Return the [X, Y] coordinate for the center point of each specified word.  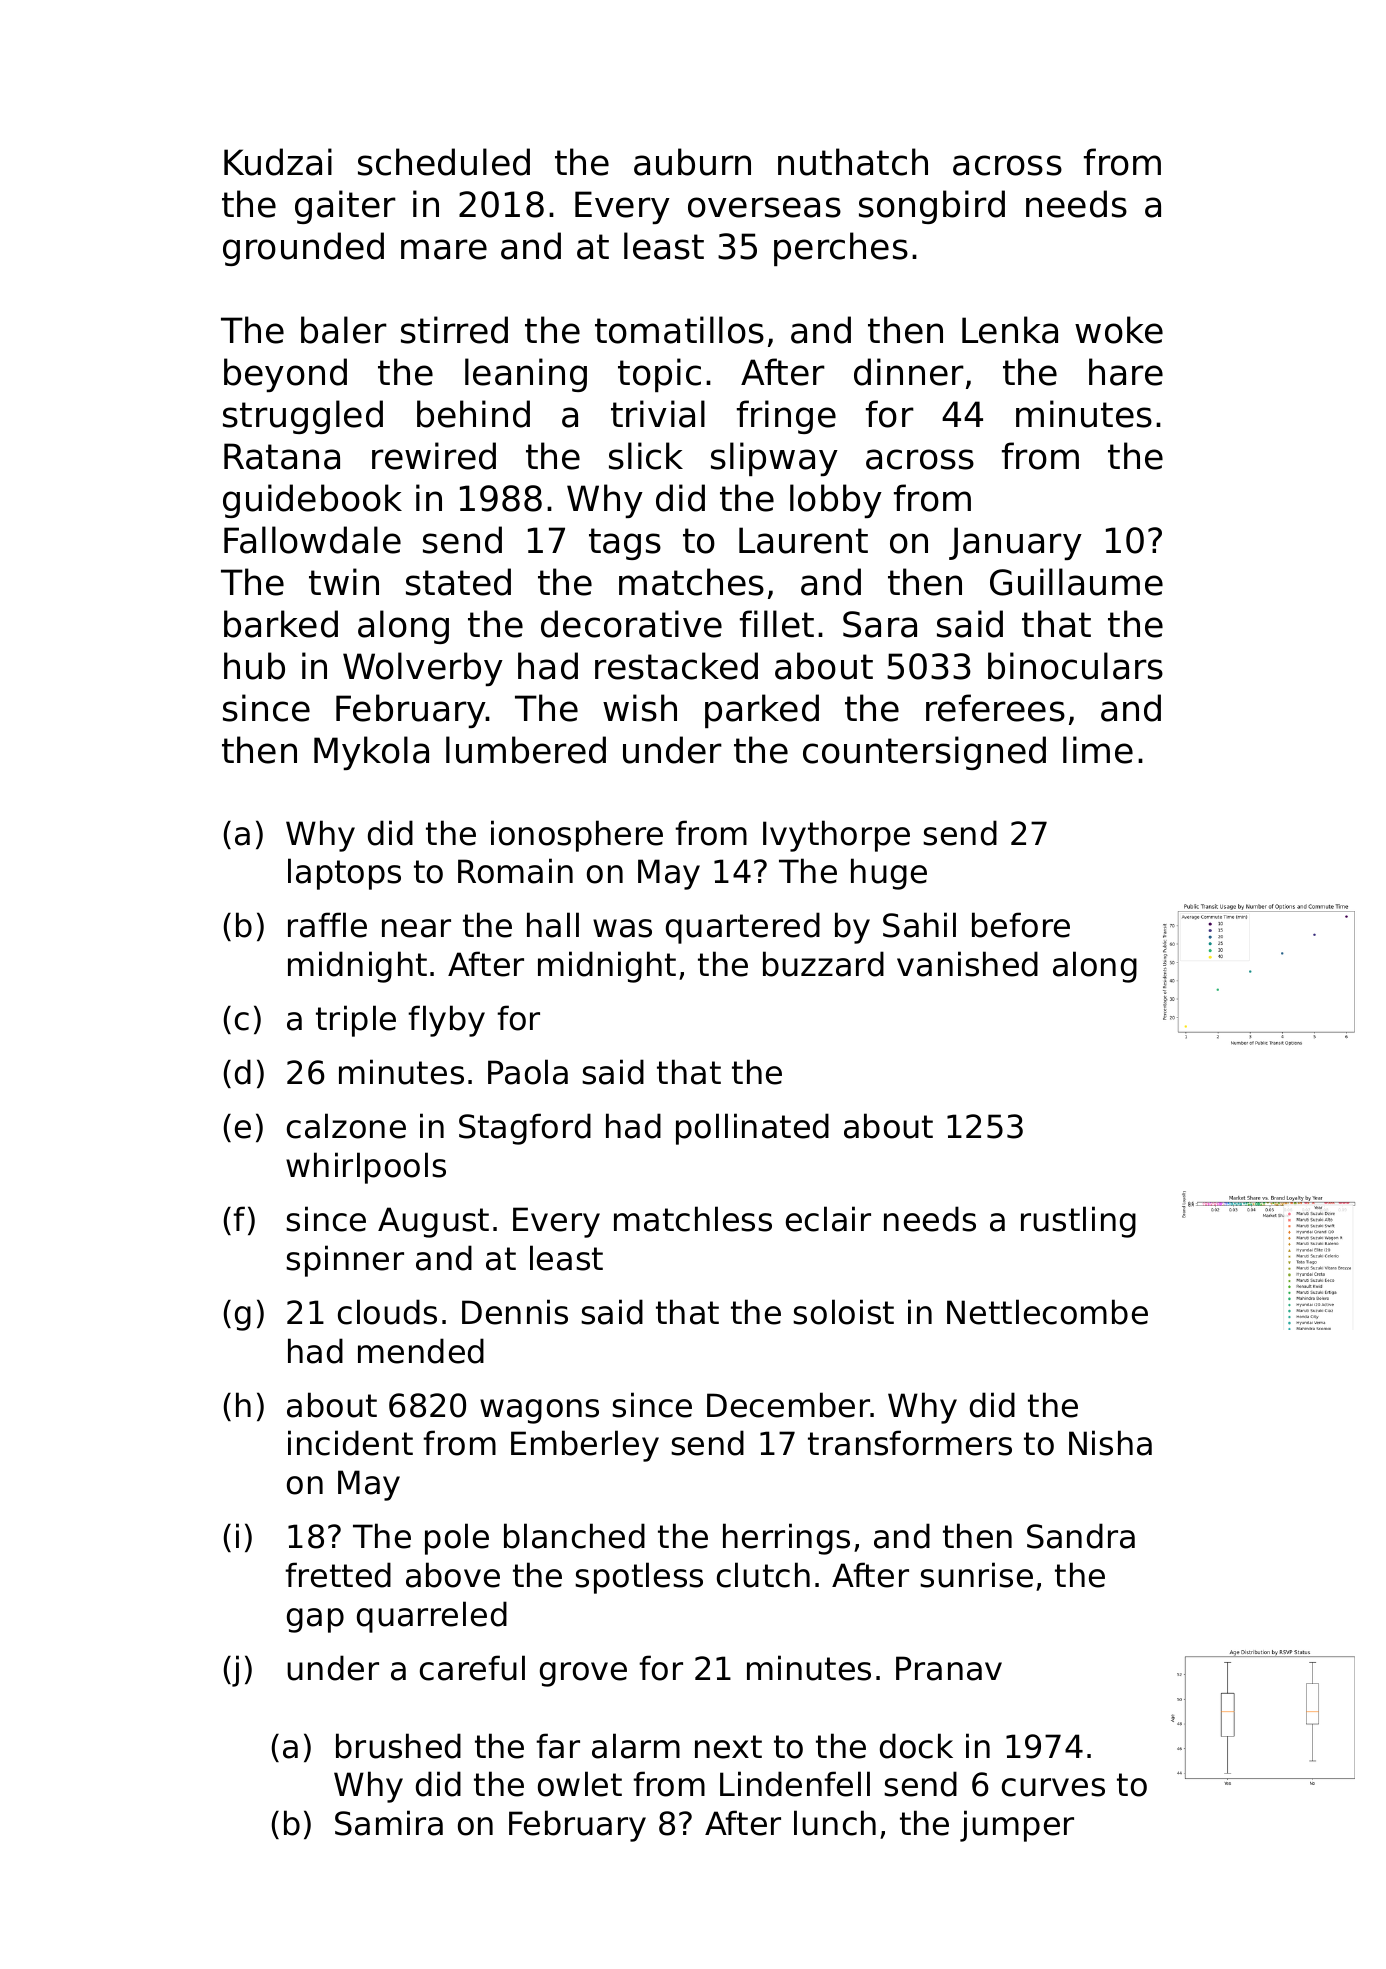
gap [315, 1620]
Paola [528, 1072]
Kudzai [278, 162]
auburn [692, 162]
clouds [387, 1312]
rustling [1078, 1222]
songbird [932, 207]
